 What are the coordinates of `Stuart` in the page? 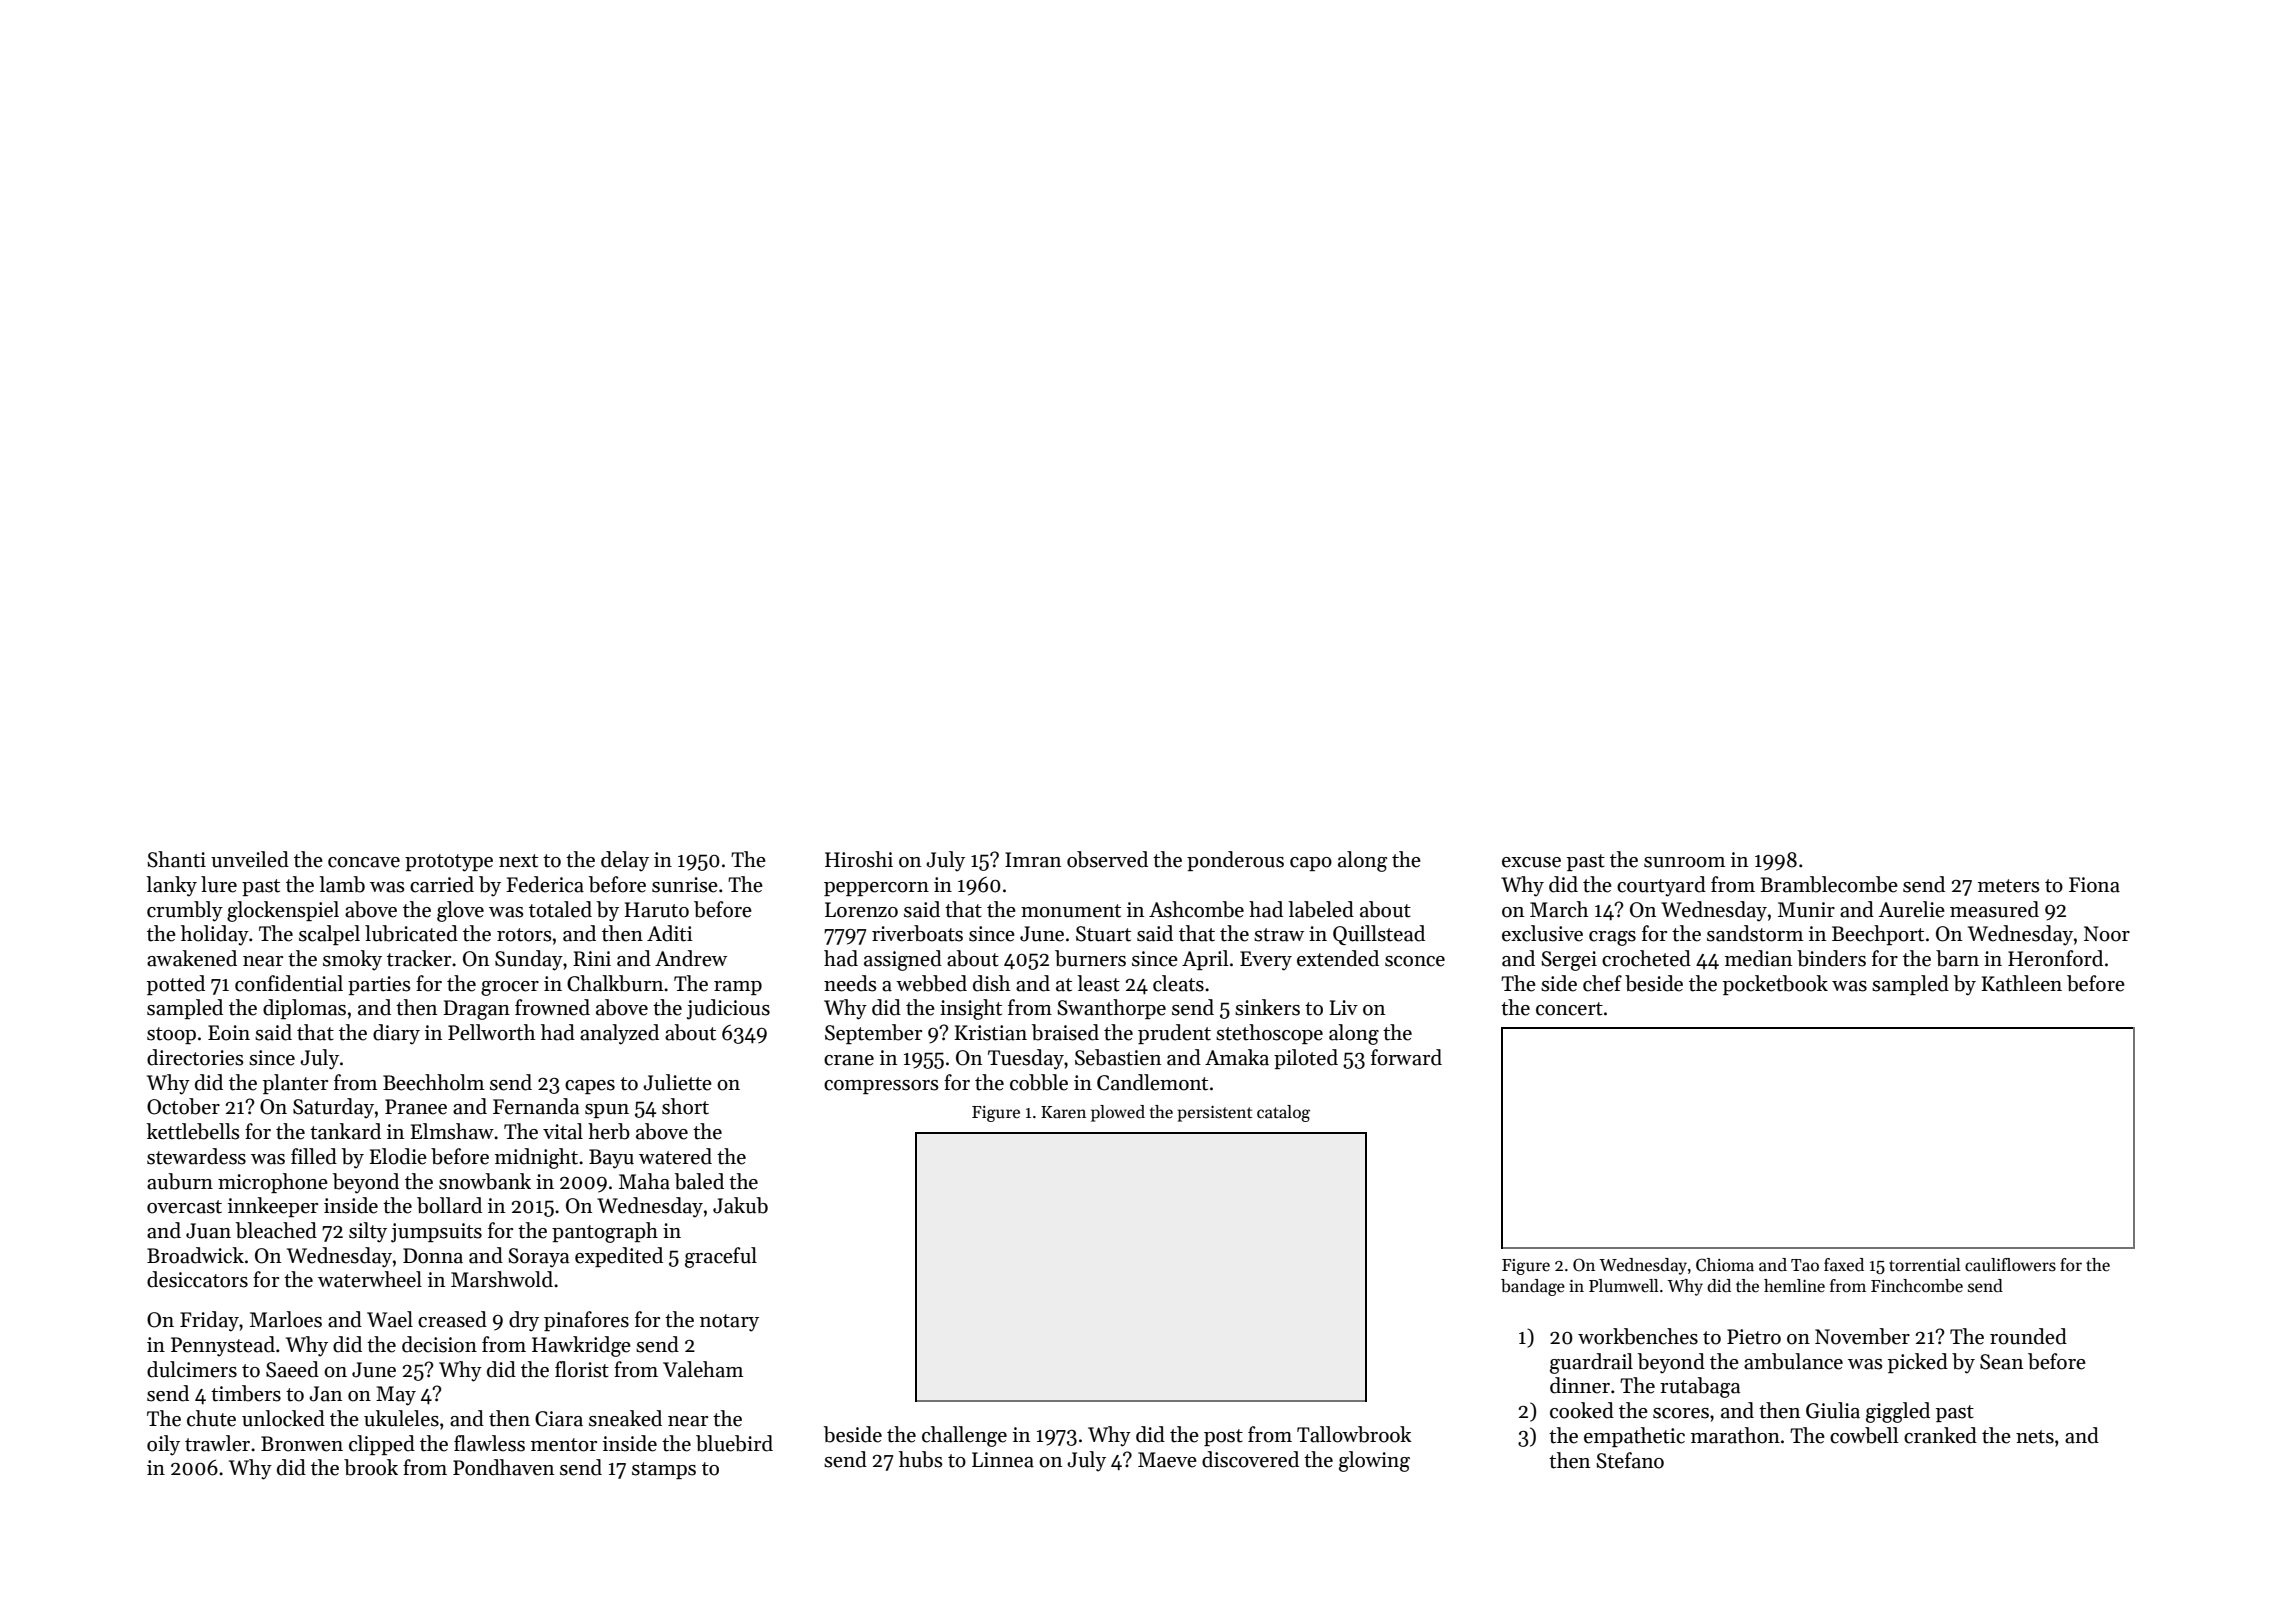 It's located at (1103, 934).
